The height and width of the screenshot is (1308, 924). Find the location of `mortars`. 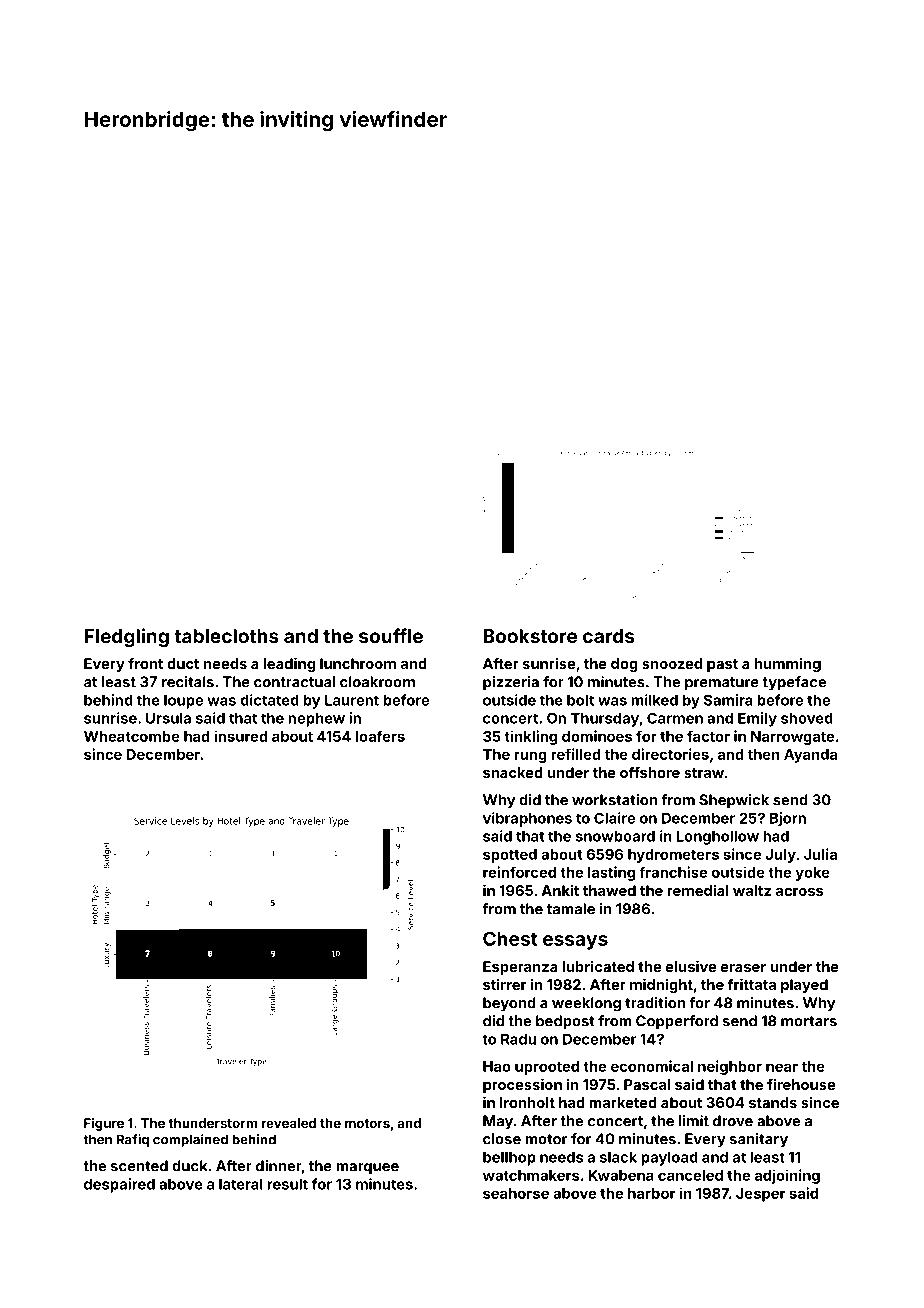

mortars is located at coordinates (809, 1021).
